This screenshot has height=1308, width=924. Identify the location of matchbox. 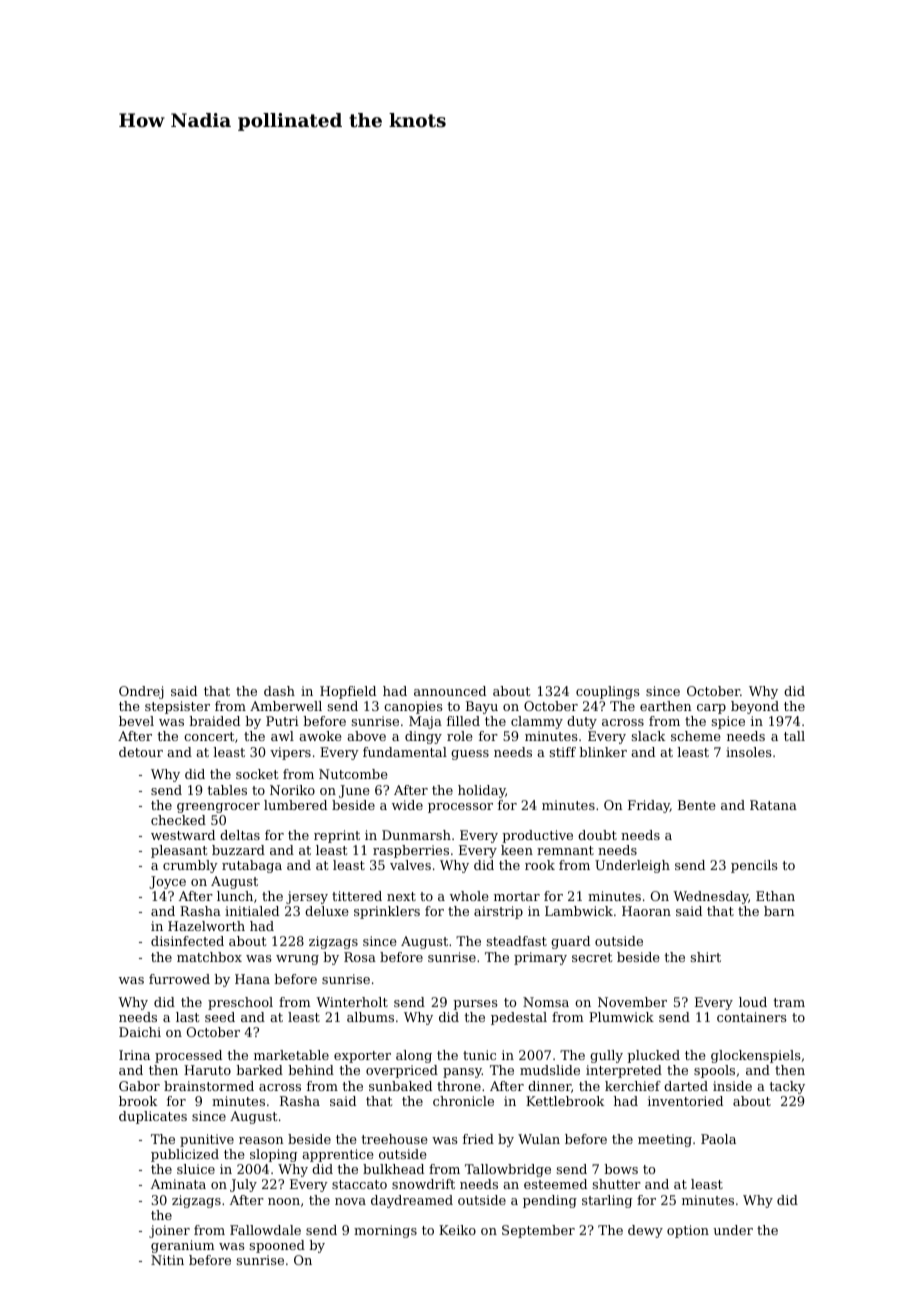
(209, 957).
